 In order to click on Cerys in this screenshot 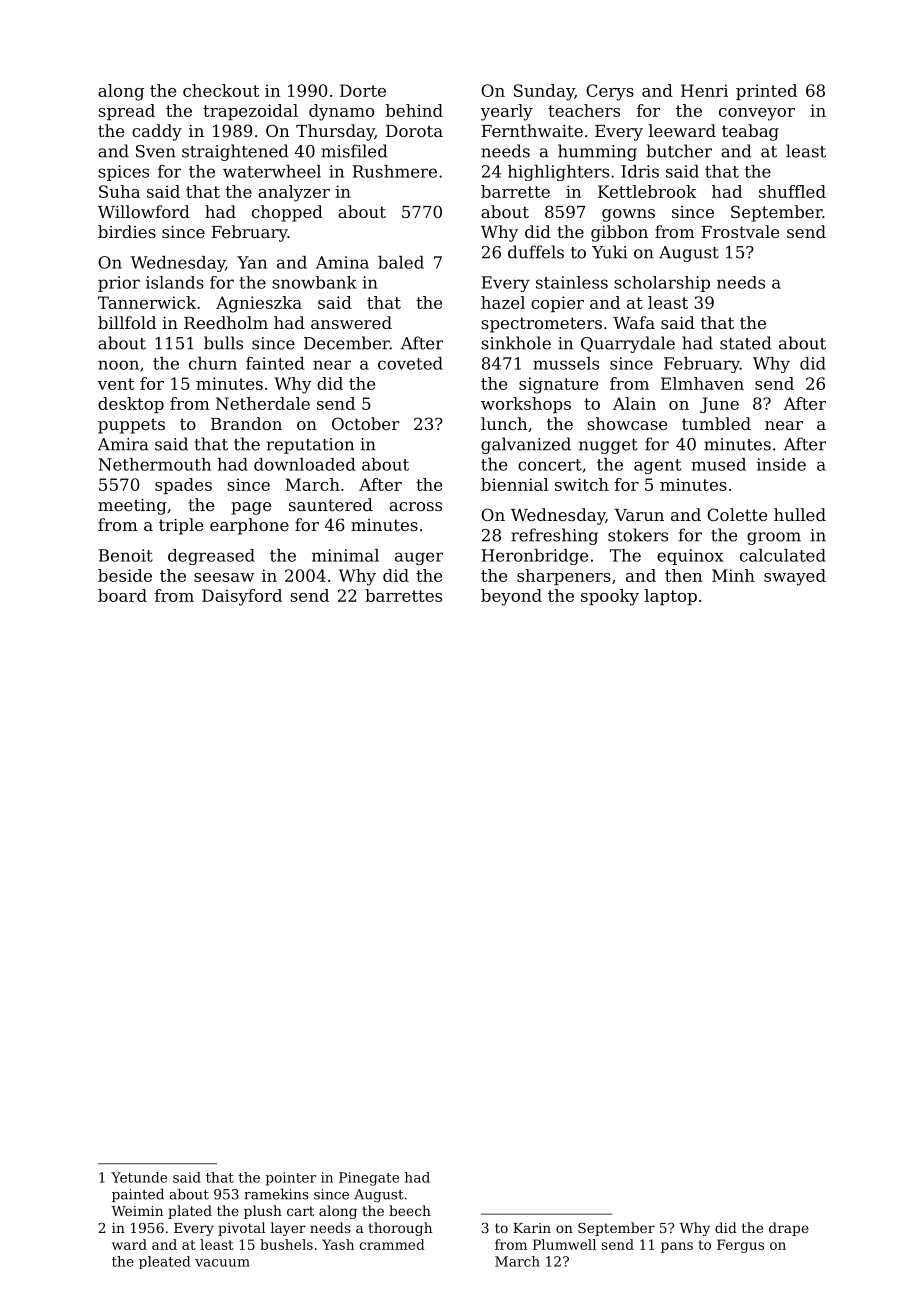, I will do `click(610, 92)`.
